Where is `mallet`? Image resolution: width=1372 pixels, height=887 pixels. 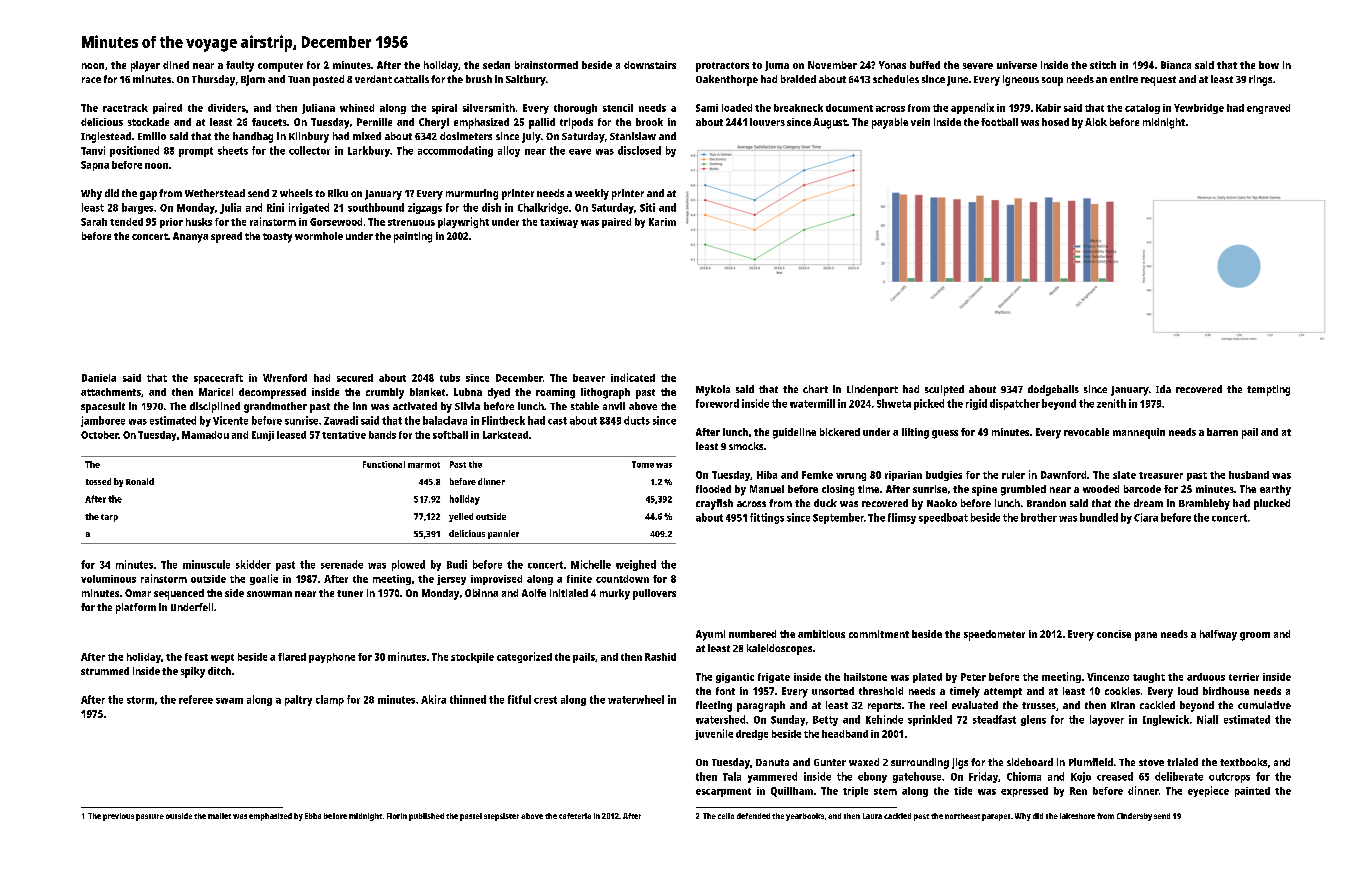
mallet is located at coordinates (219, 816).
